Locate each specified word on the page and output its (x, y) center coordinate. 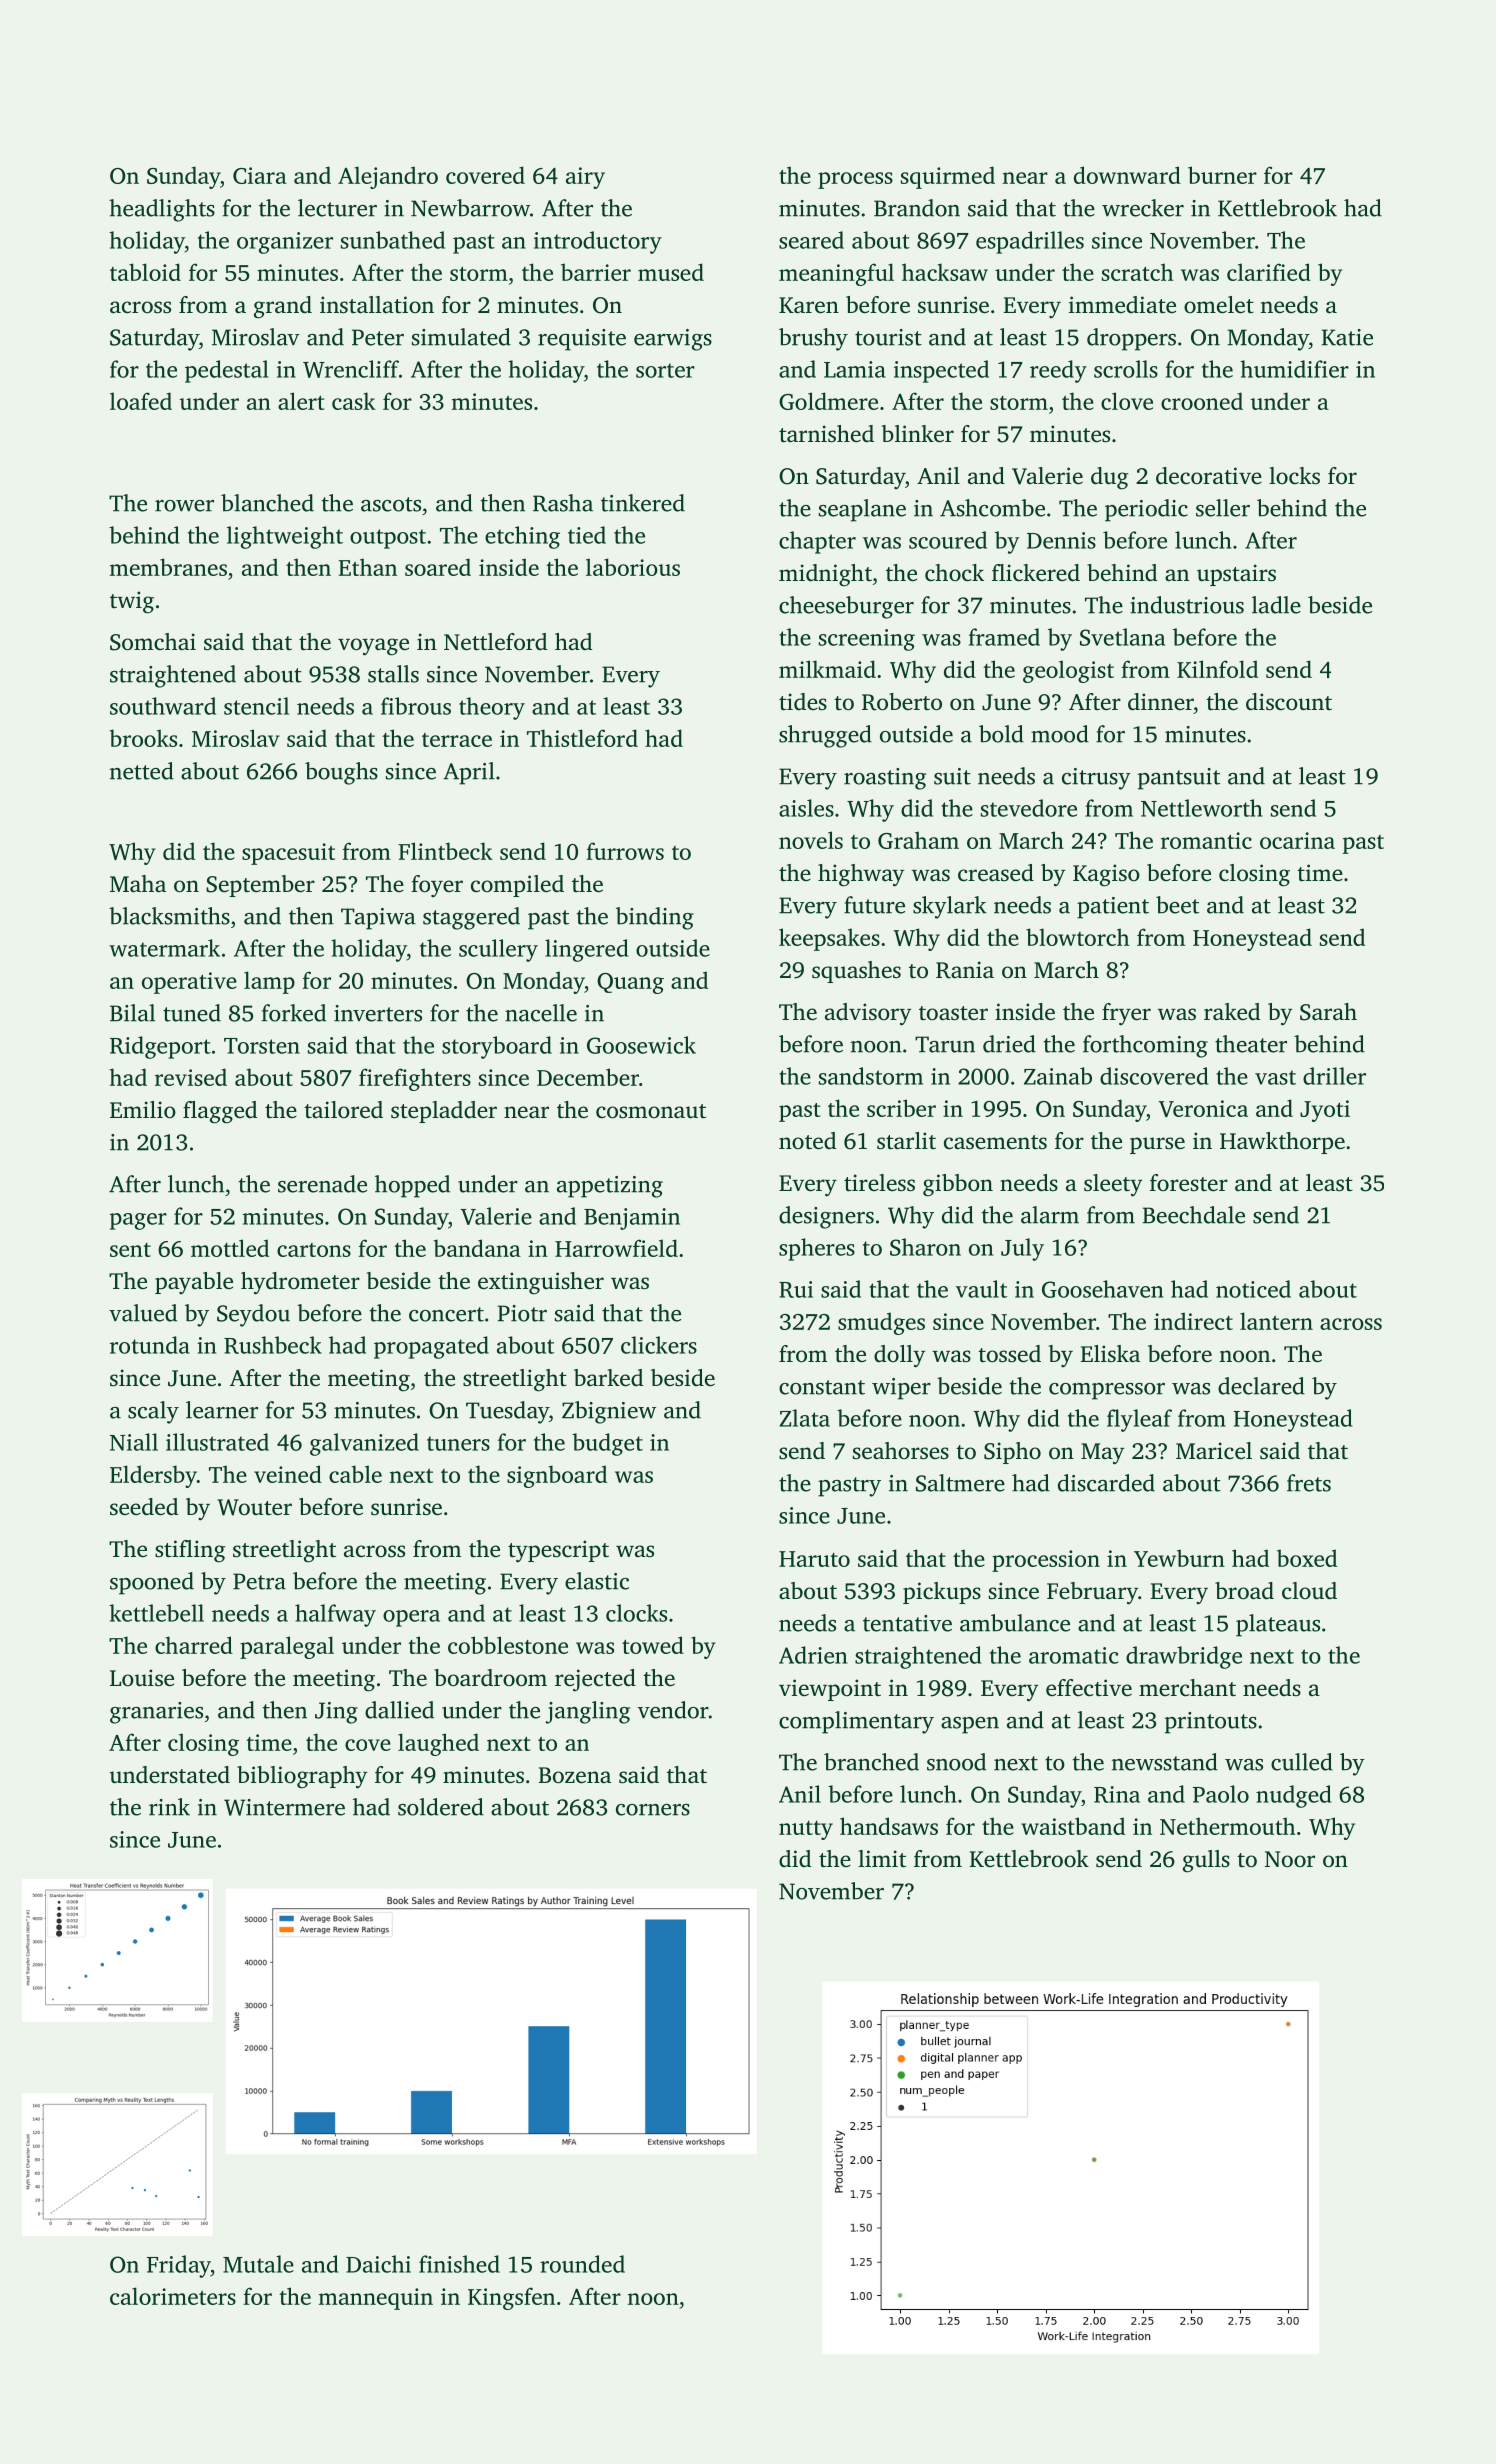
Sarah (1328, 1012)
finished (459, 2264)
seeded (144, 1507)
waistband (1073, 1826)
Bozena (574, 1775)
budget (607, 1444)
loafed (141, 401)
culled (1302, 1762)
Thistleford (582, 738)
